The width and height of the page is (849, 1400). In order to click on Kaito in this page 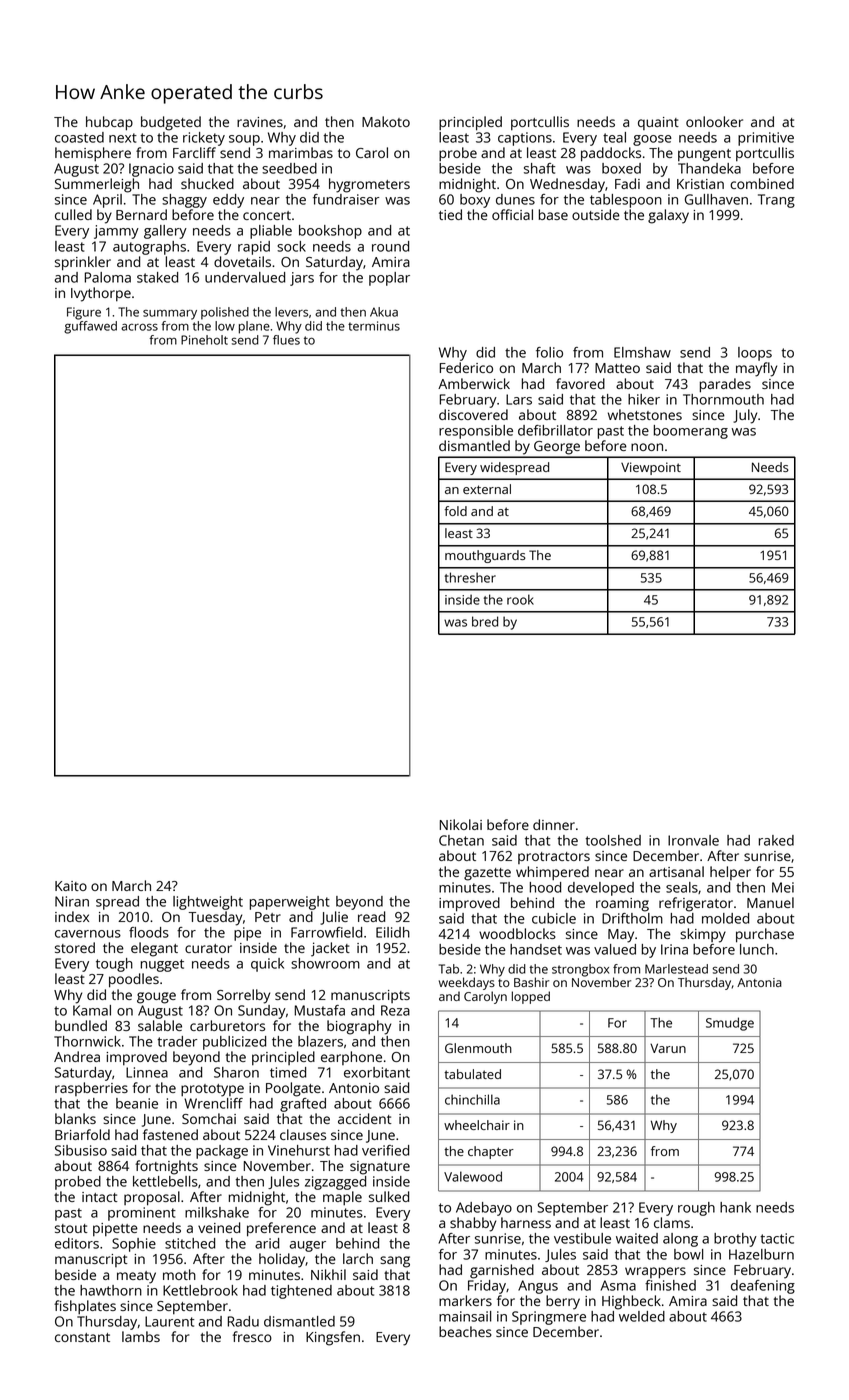, I will do `click(71, 886)`.
